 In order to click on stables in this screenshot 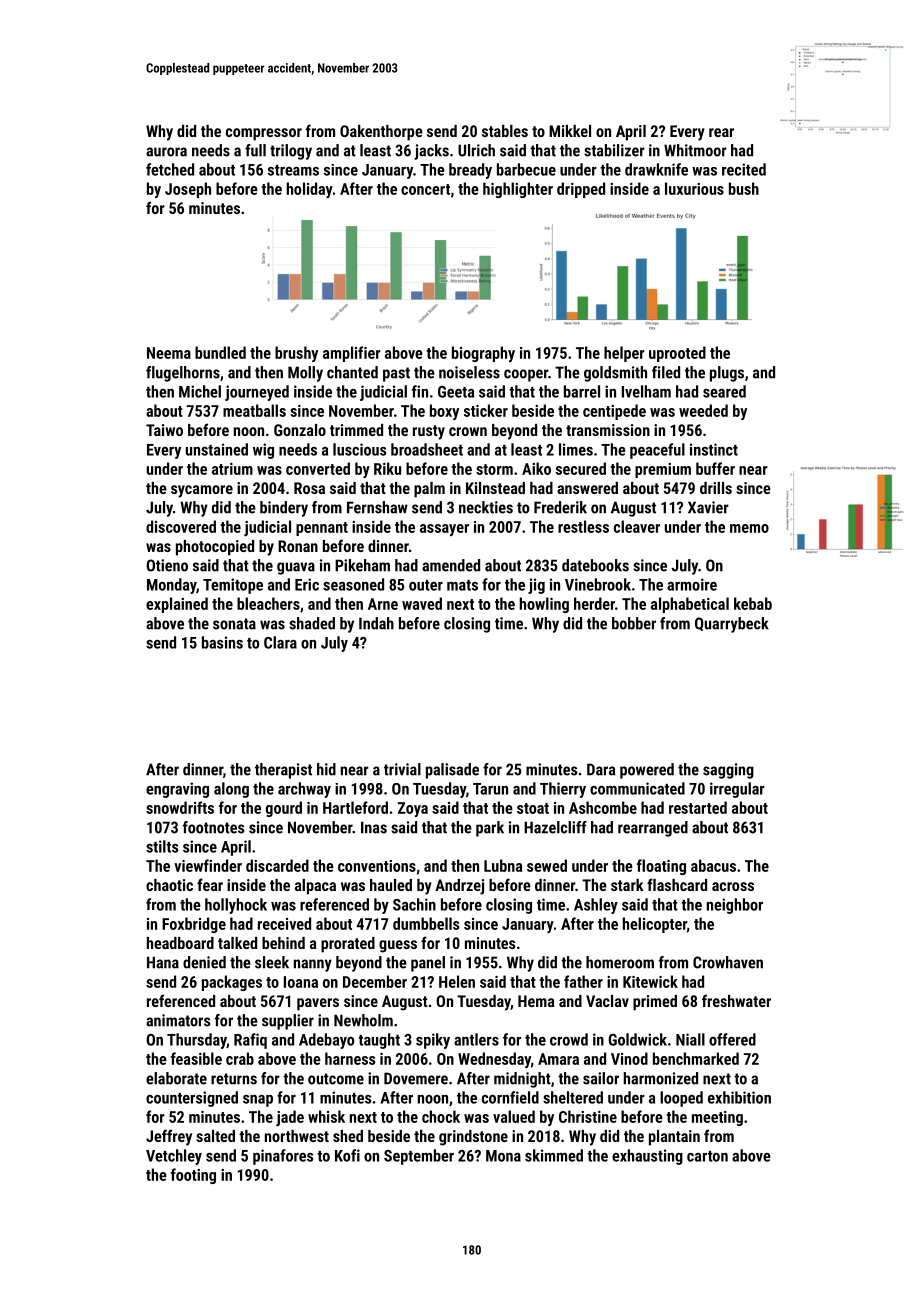, I will do `click(505, 131)`.
